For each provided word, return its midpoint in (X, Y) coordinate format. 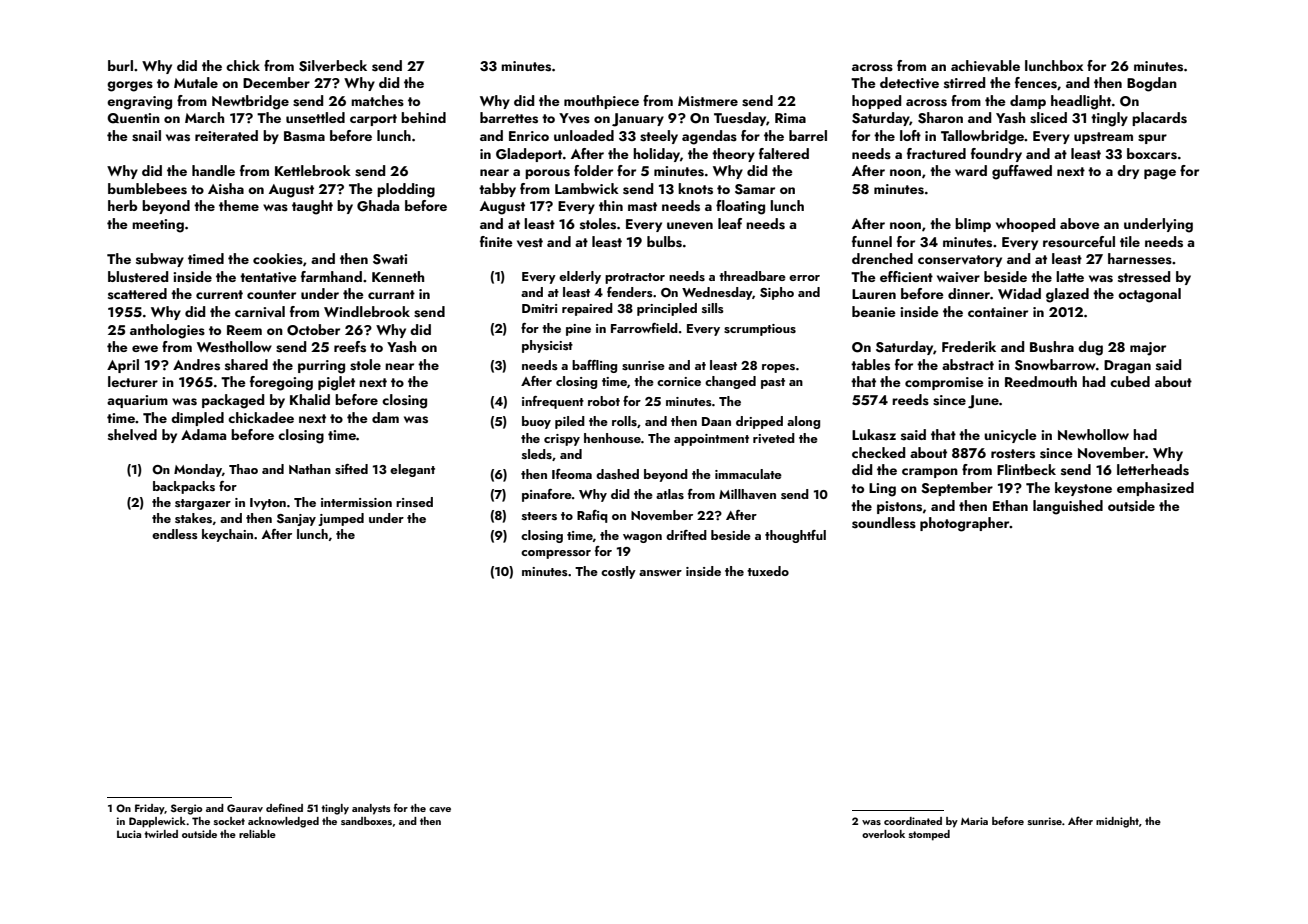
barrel (808, 135)
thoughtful (795, 536)
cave (440, 809)
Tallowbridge (983, 137)
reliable (257, 834)
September (957, 489)
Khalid (310, 399)
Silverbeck (333, 66)
